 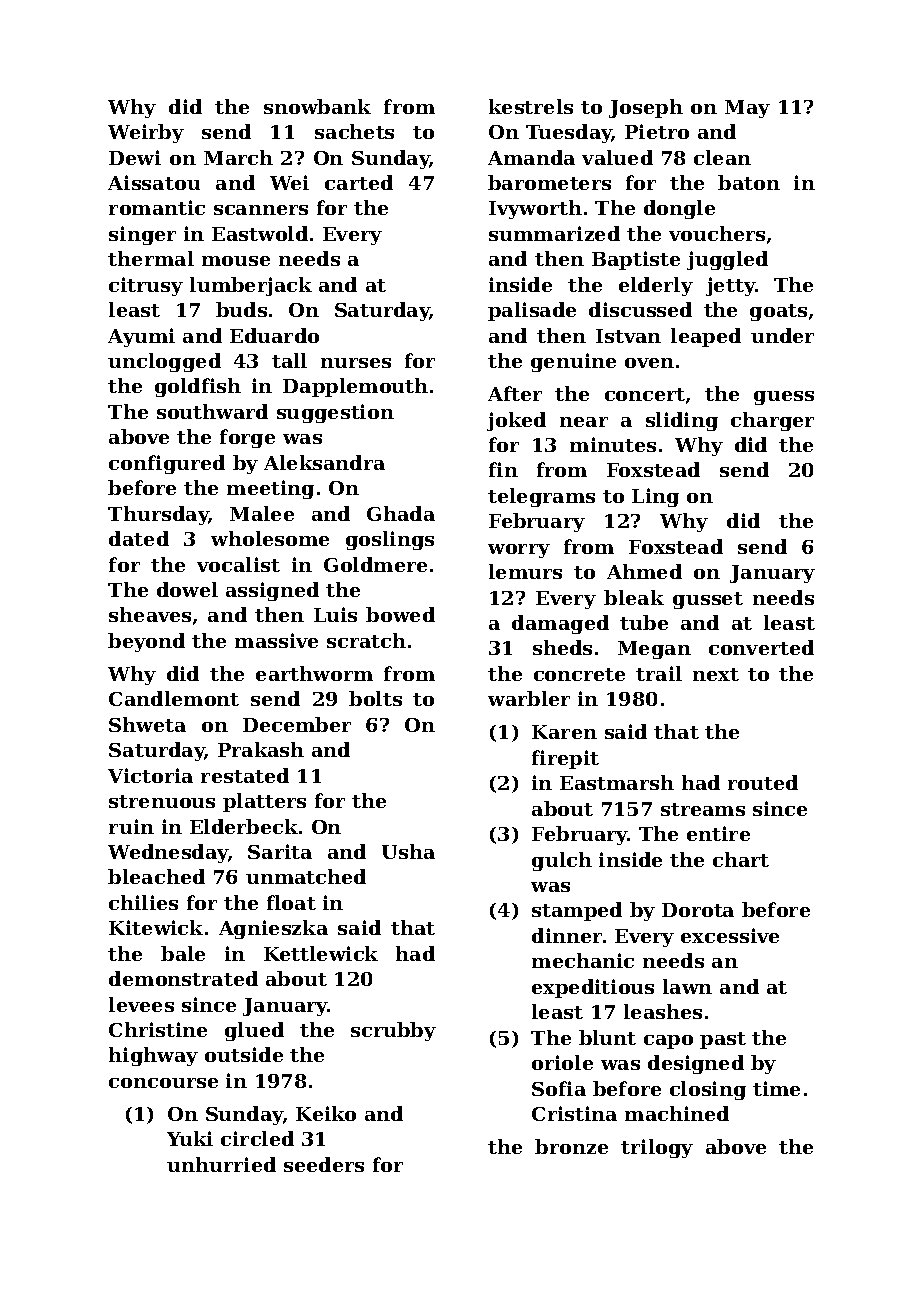 What do you see at coordinates (238, 157) in the image?
I see `March` at bounding box center [238, 157].
